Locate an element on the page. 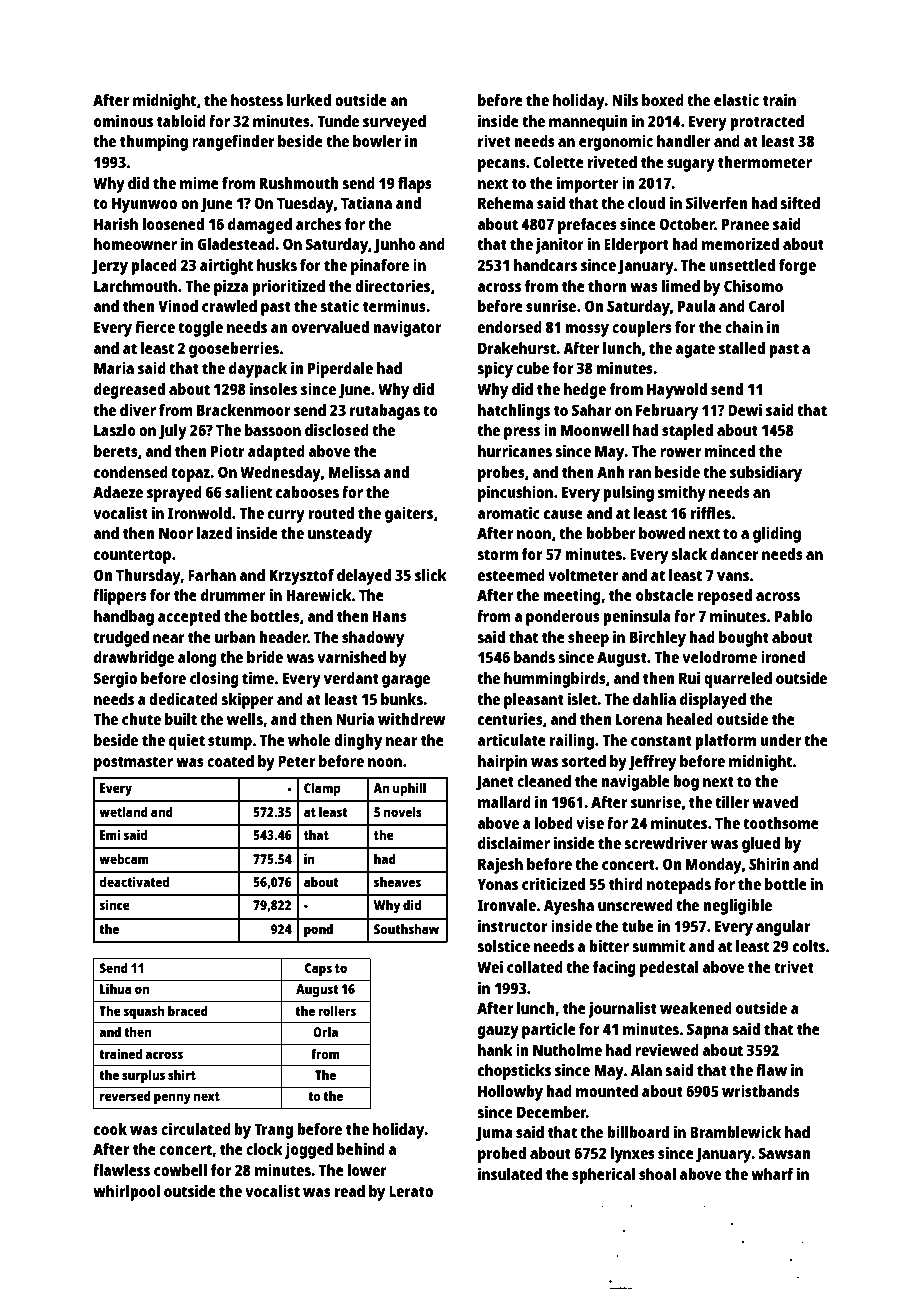  slick is located at coordinates (431, 575).
